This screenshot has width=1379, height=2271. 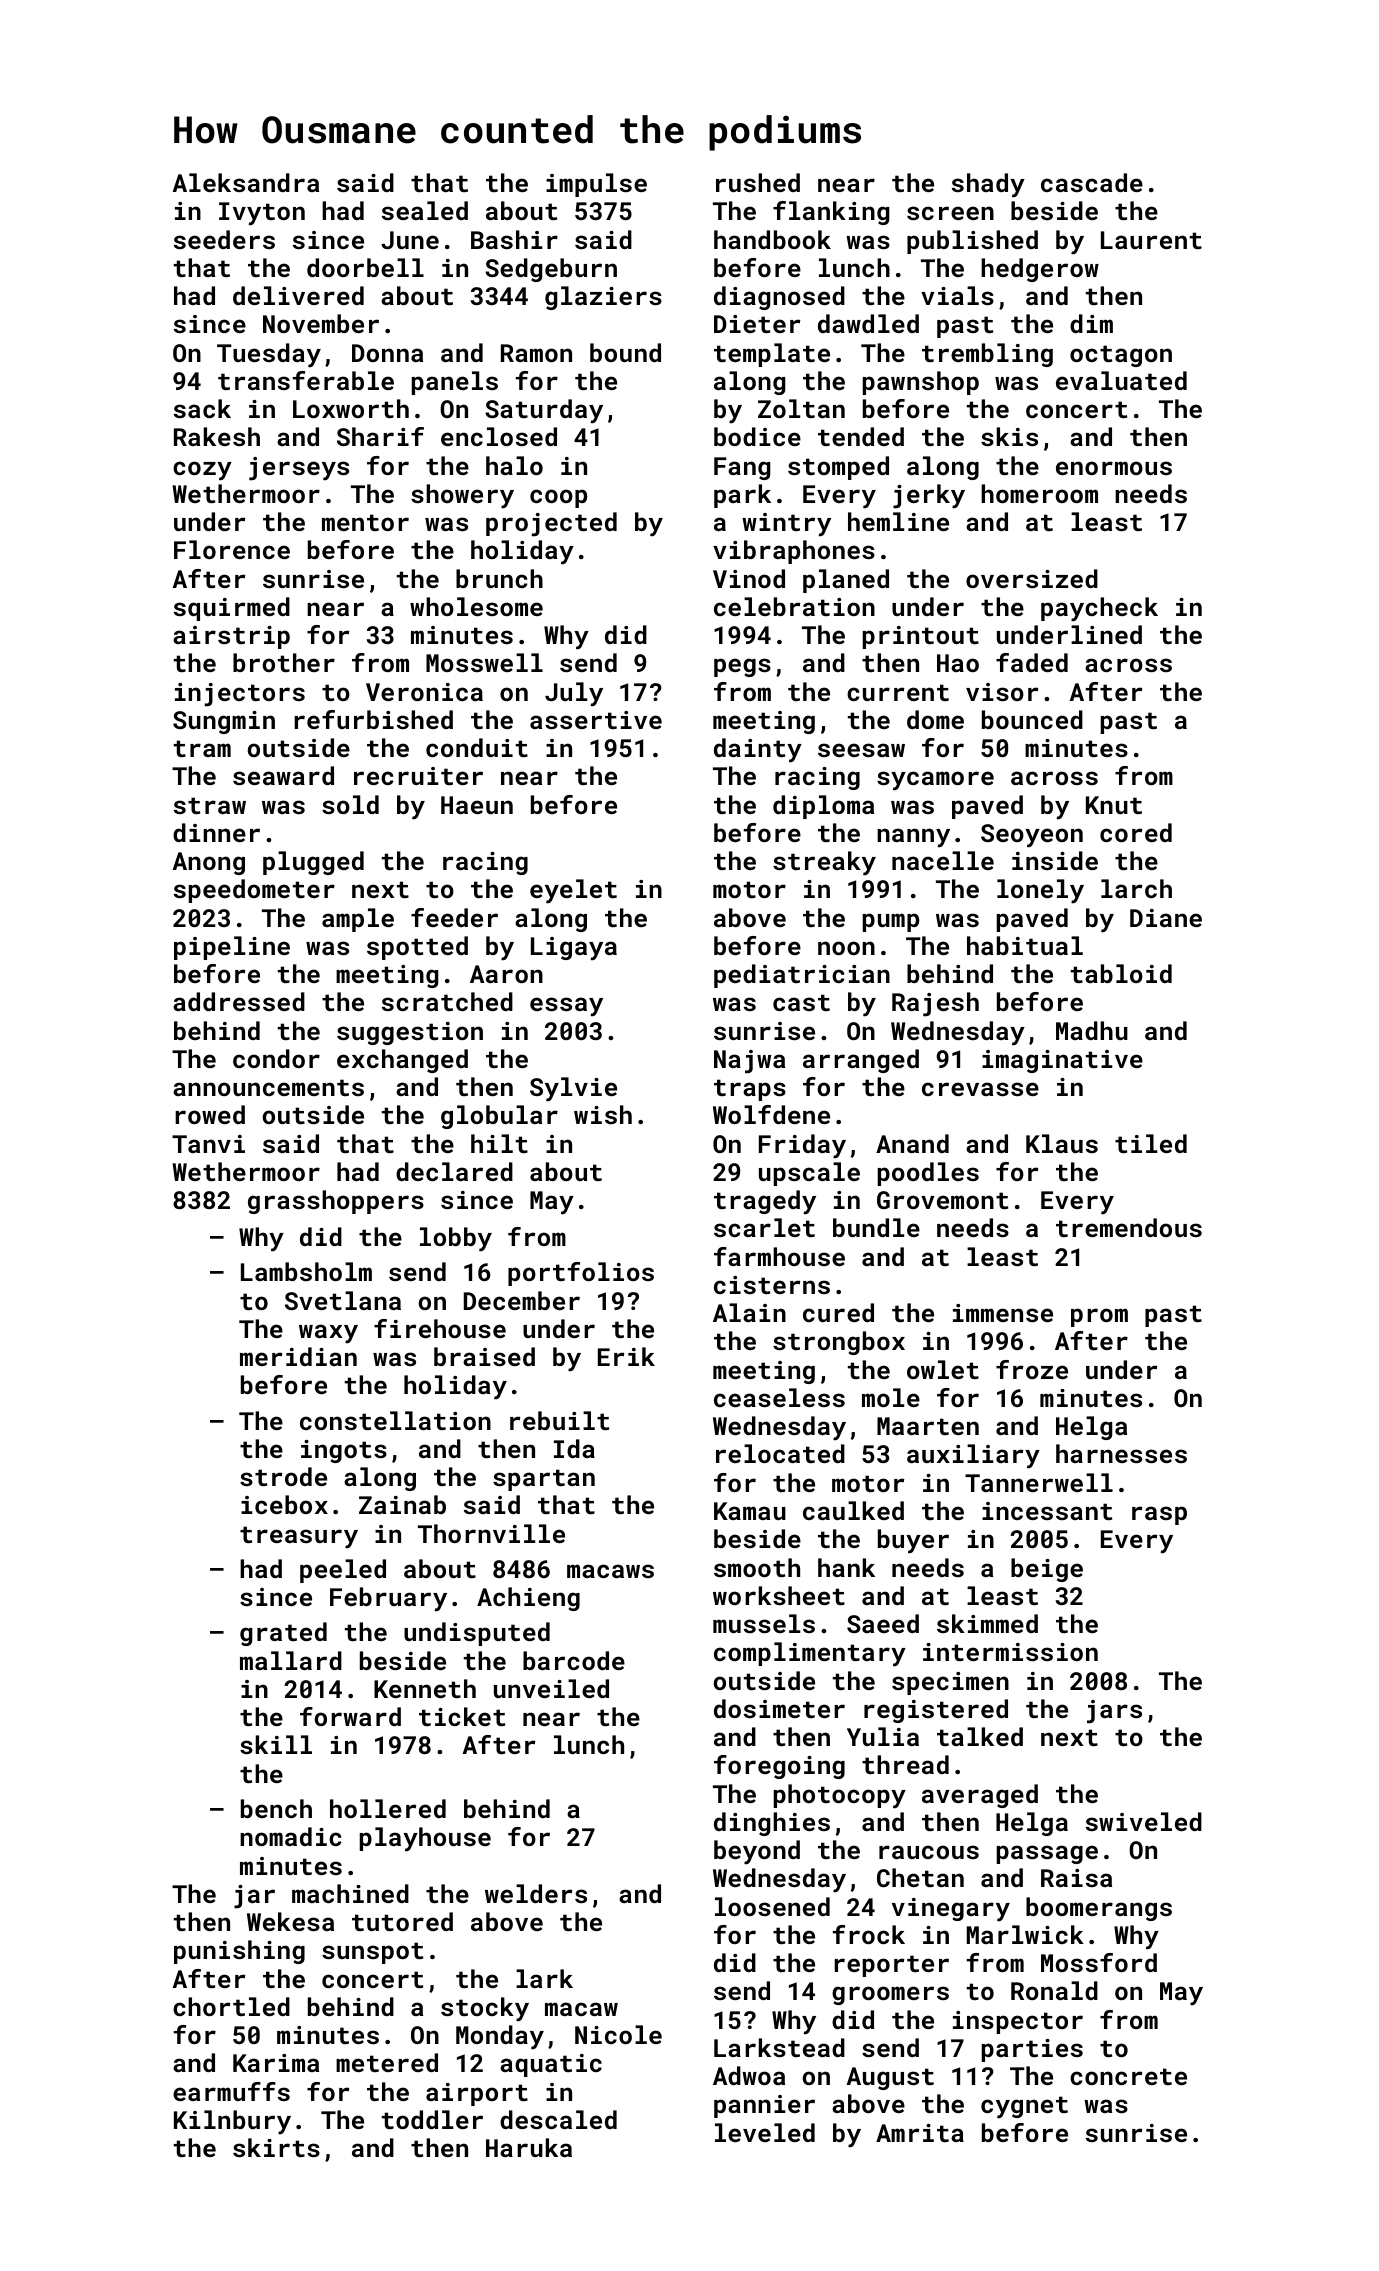 I want to click on shady, so click(x=988, y=185).
